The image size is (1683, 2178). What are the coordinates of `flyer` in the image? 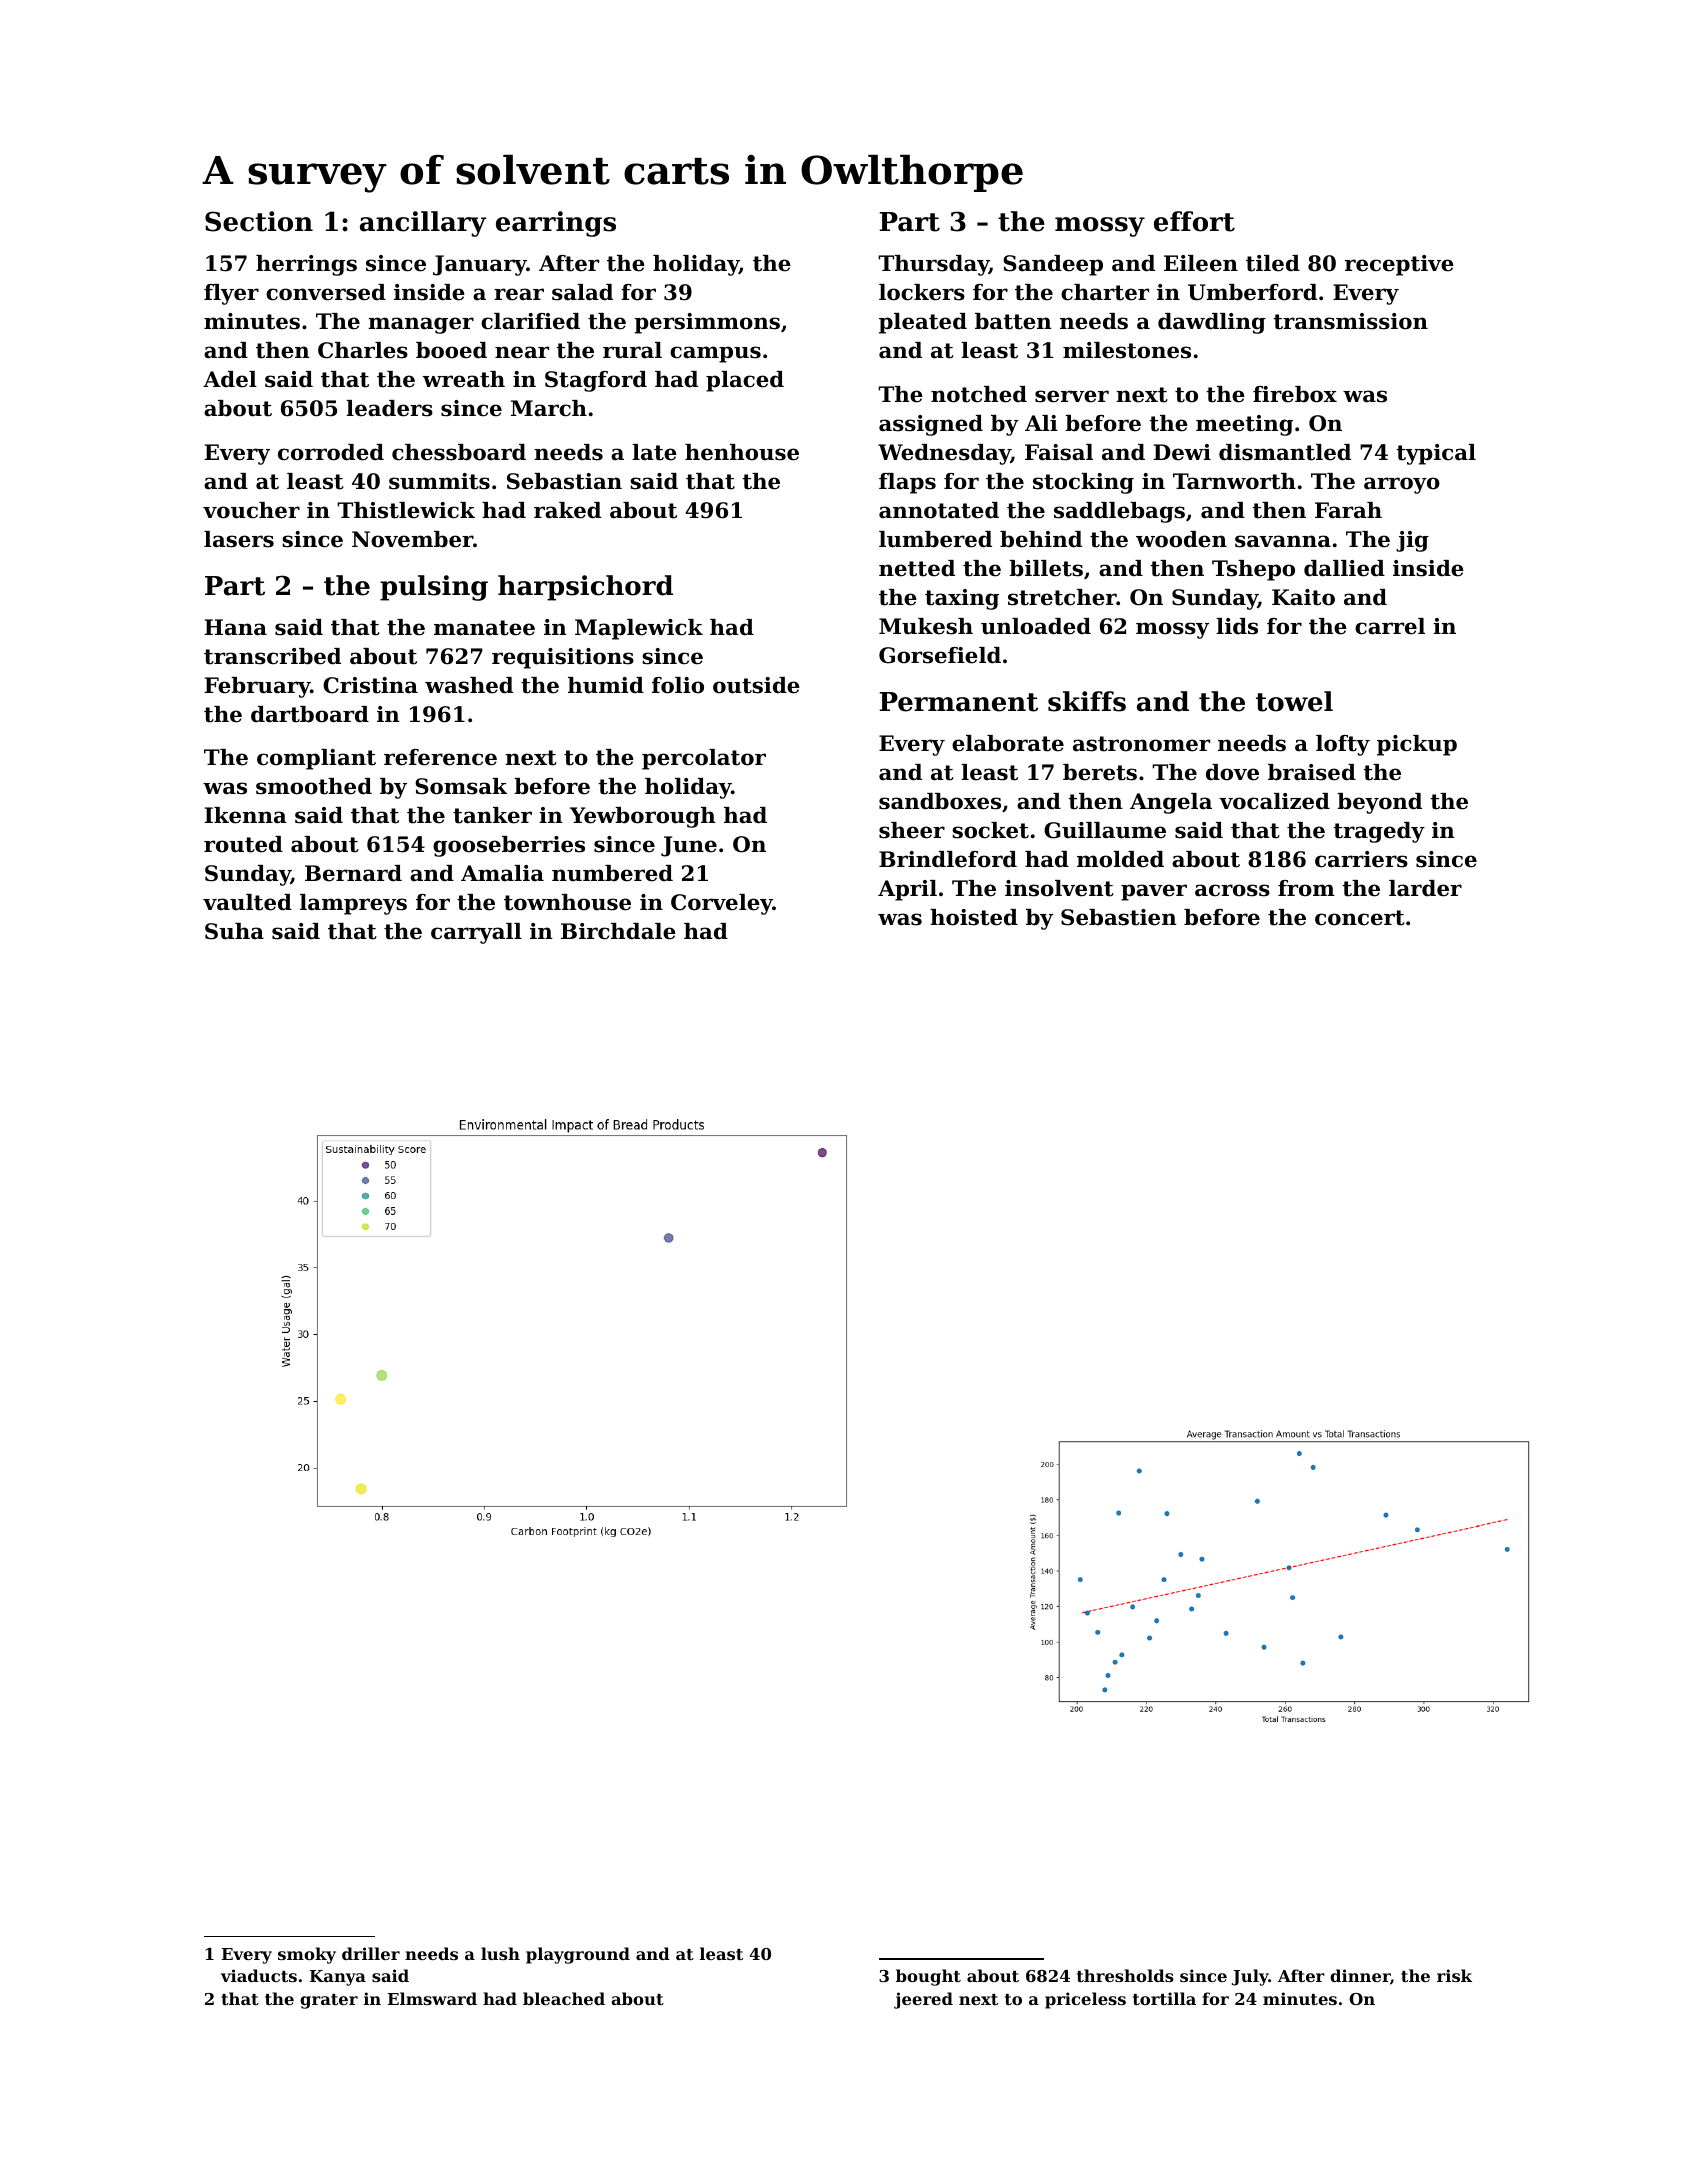 It's located at (231, 294).
